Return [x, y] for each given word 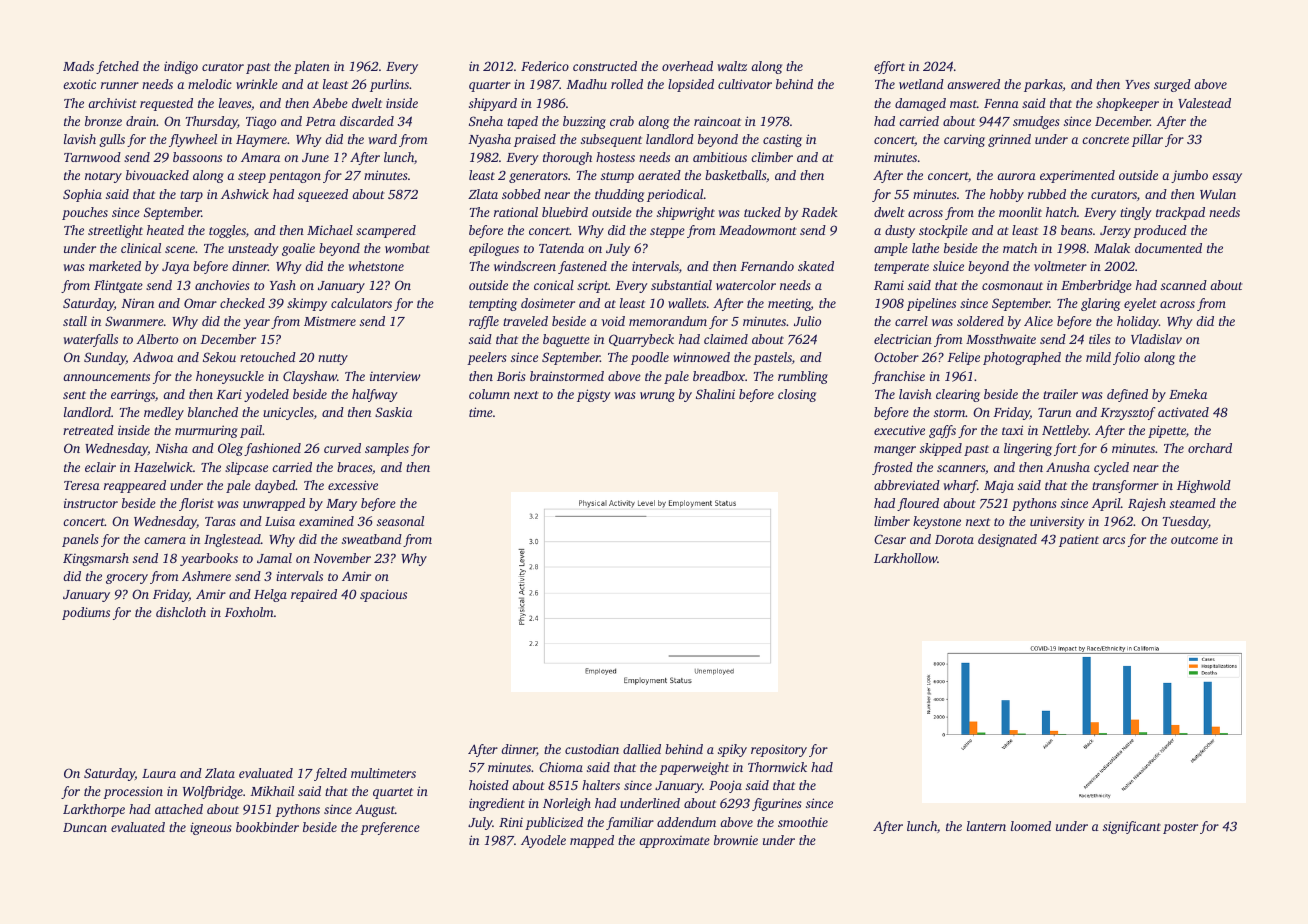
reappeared [135, 486]
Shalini [715, 394]
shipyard [493, 104]
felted [330, 774]
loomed [1031, 826]
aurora [1016, 176]
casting [782, 140]
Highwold [1204, 486]
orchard [1210, 448]
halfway [375, 395]
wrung [657, 397]
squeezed [323, 195]
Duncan [85, 827]
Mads [78, 66]
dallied [642, 749]
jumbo [1189, 176]
